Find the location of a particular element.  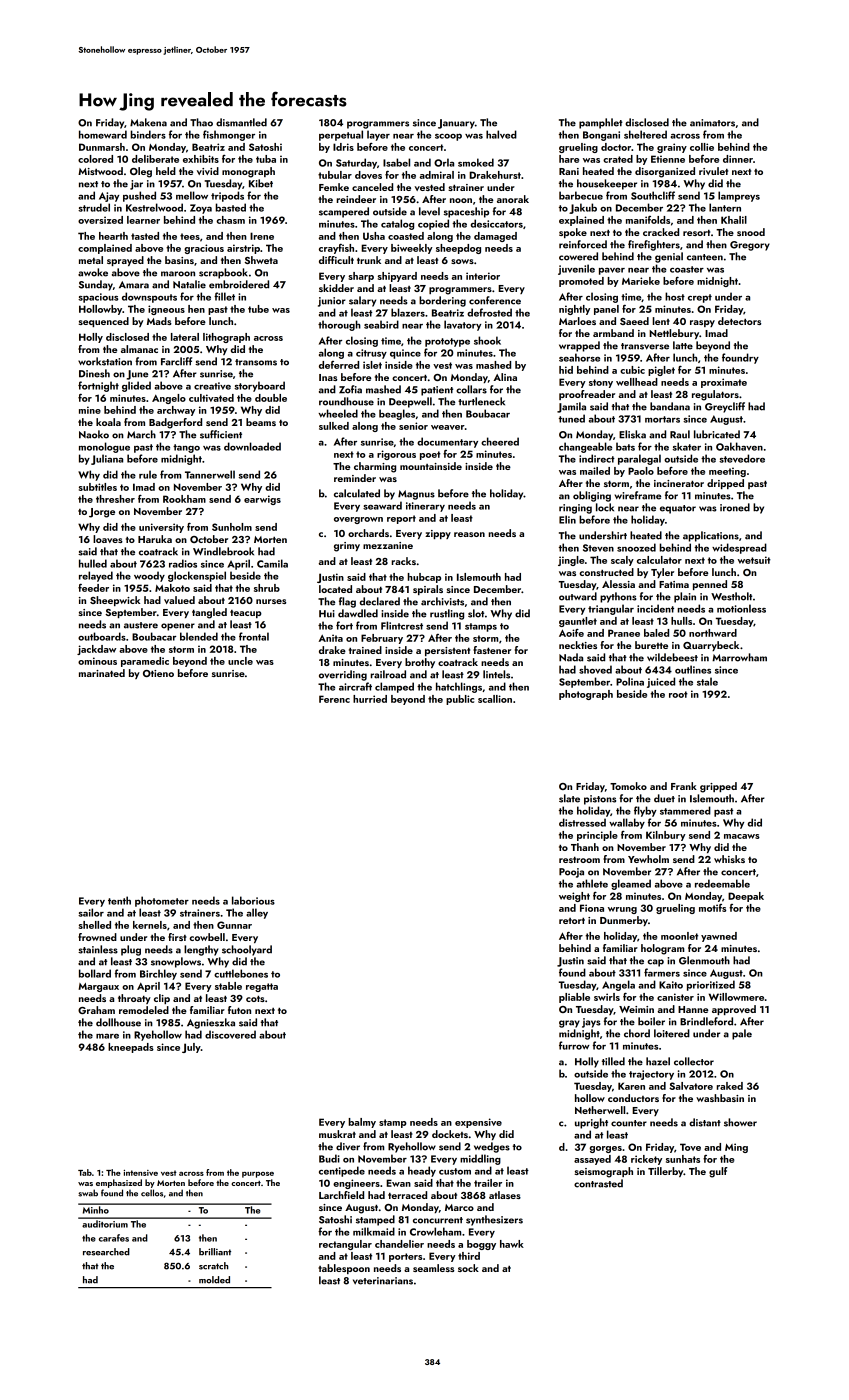

Sheepwick is located at coordinates (115, 601).
